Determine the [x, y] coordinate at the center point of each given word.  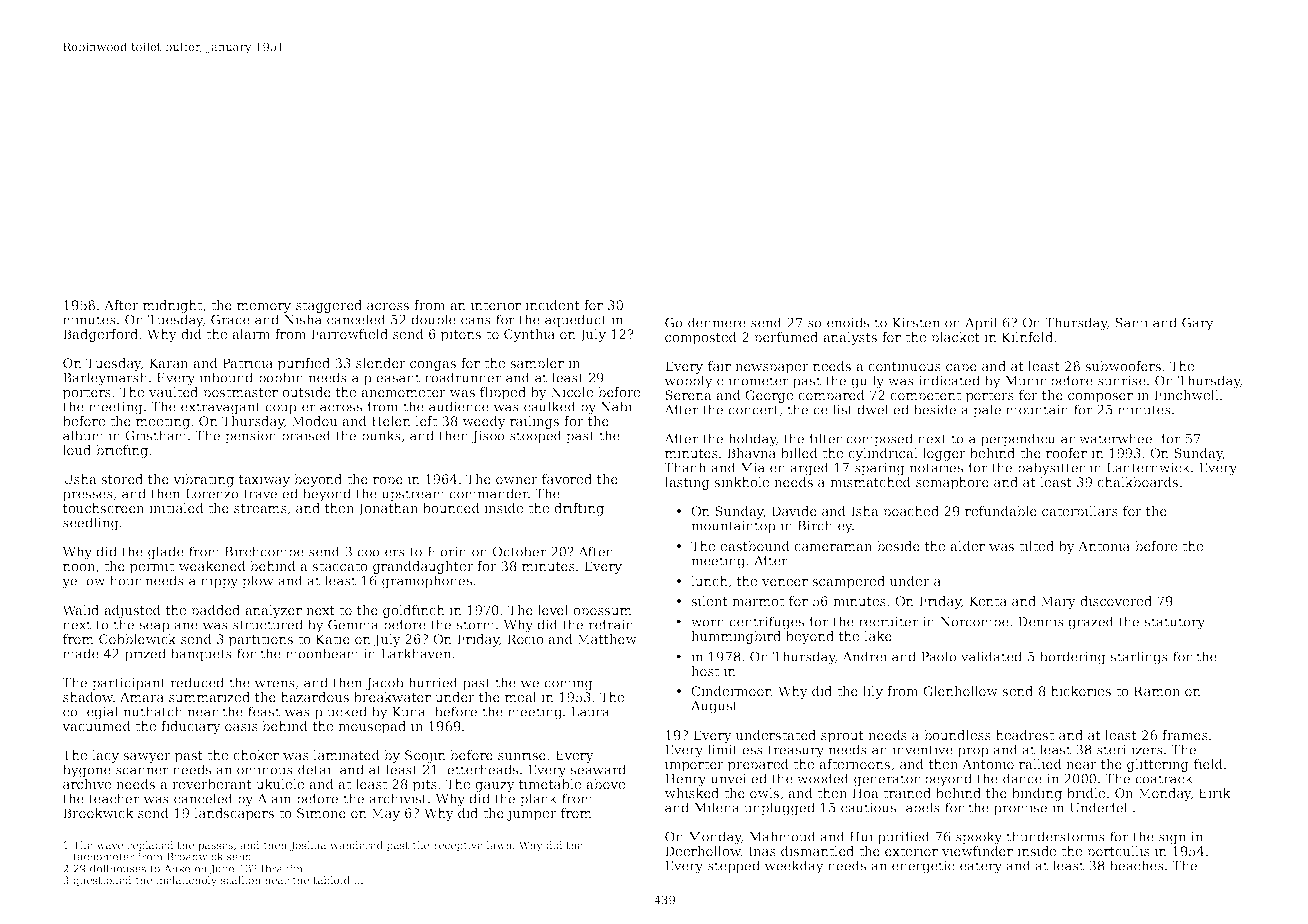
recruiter [889, 622]
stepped [734, 866]
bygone [87, 771]
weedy [484, 422]
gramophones [427, 582]
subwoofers [1123, 366]
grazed [1091, 623]
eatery [981, 867]
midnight [172, 306]
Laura [590, 712]
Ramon [1156, 691]
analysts [850, 338]
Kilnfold [1027, 337]
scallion [241, 880]
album [83, 435]
